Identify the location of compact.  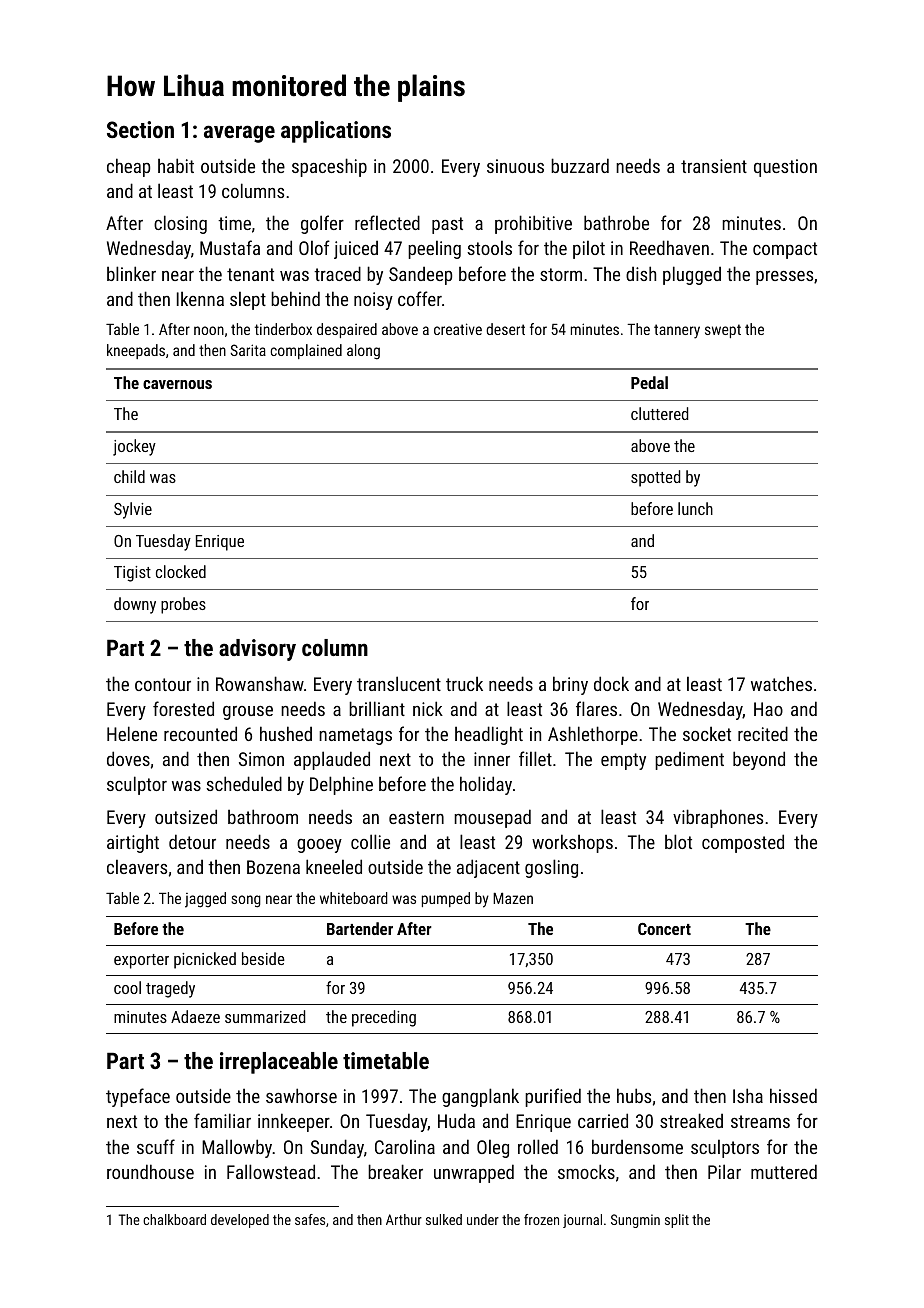
(785, 250).
